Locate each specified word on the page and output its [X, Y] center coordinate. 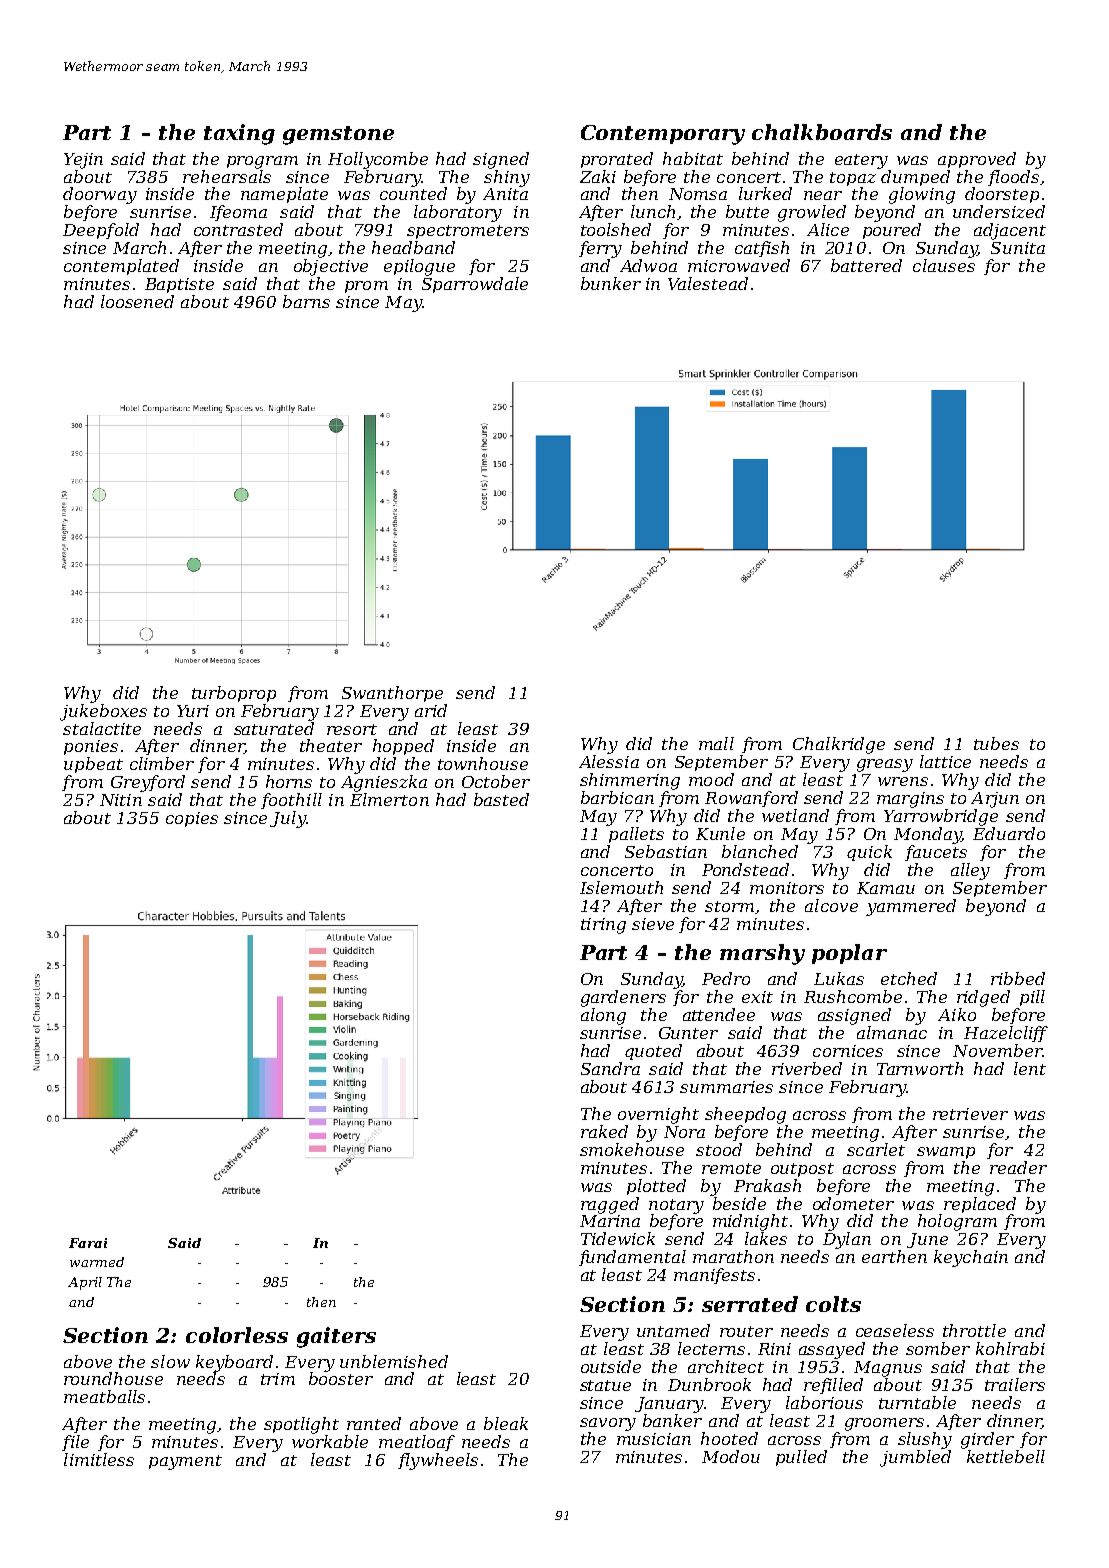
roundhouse [113, 1378]
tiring [603, 926]
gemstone [338, 135]
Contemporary [663, 135]
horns [289, 781]
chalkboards [822, 132]
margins [910, 800]
